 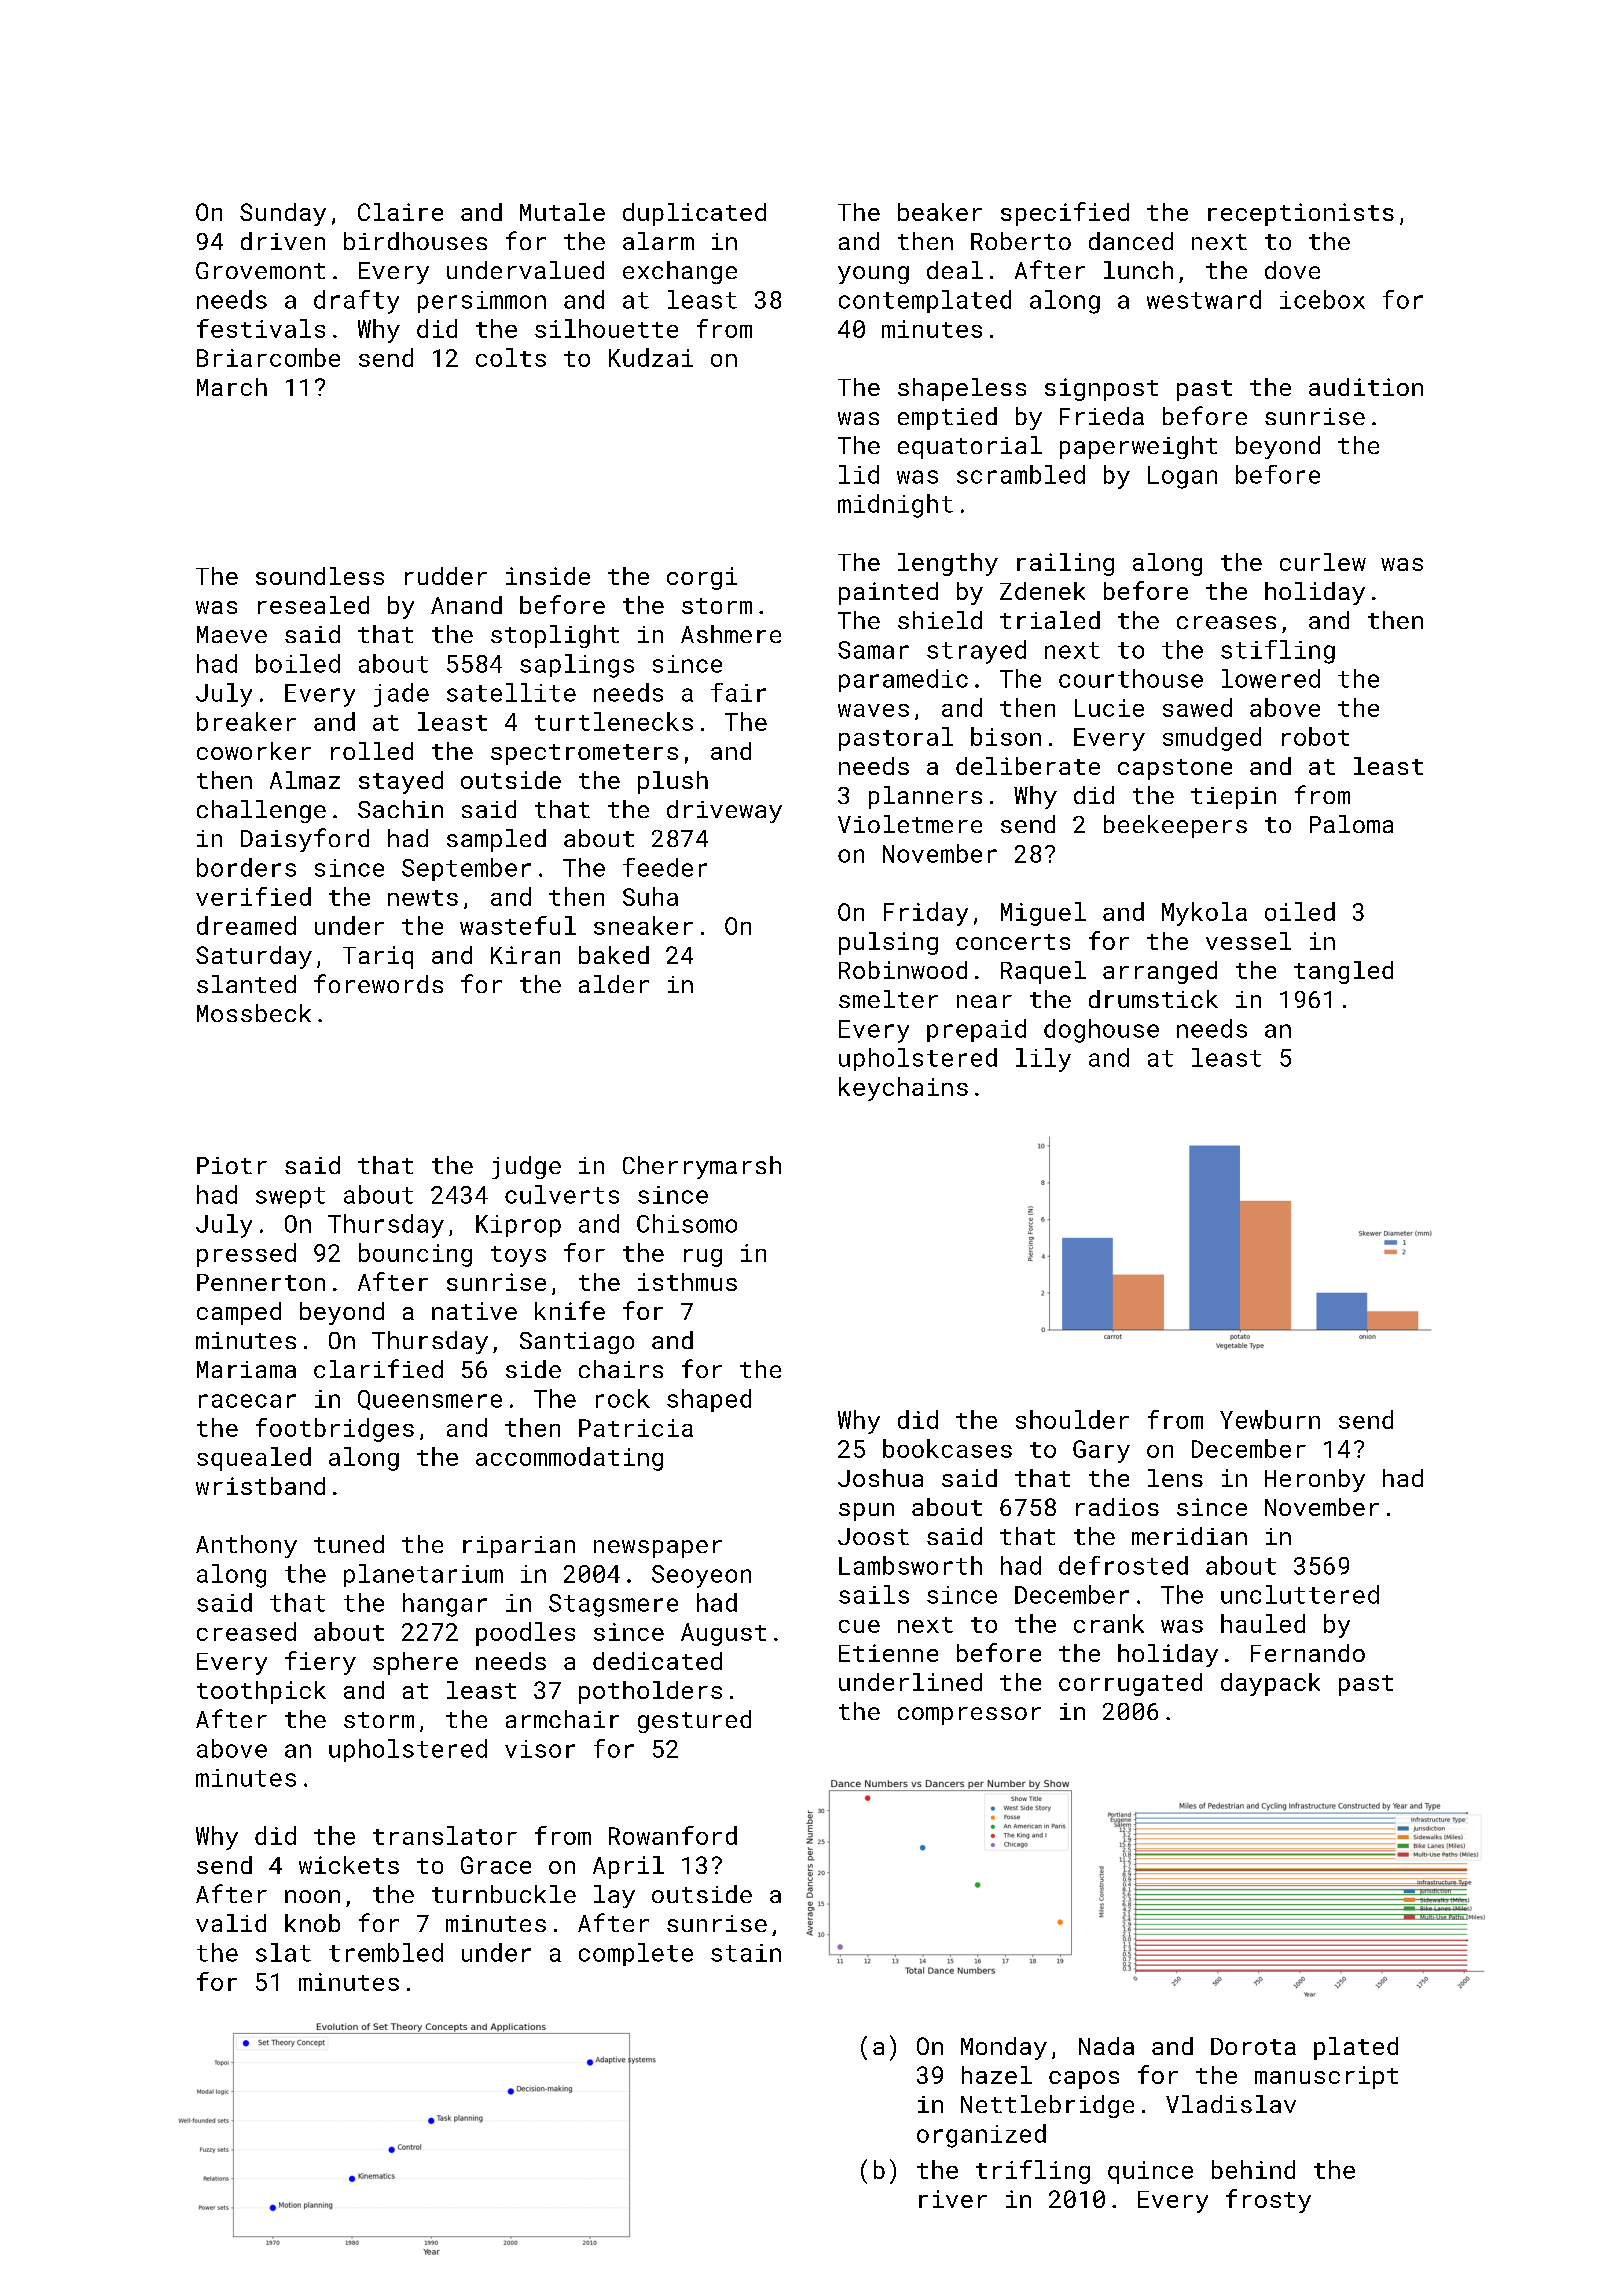 I want to click on river, so click(x=953, y=2199).
